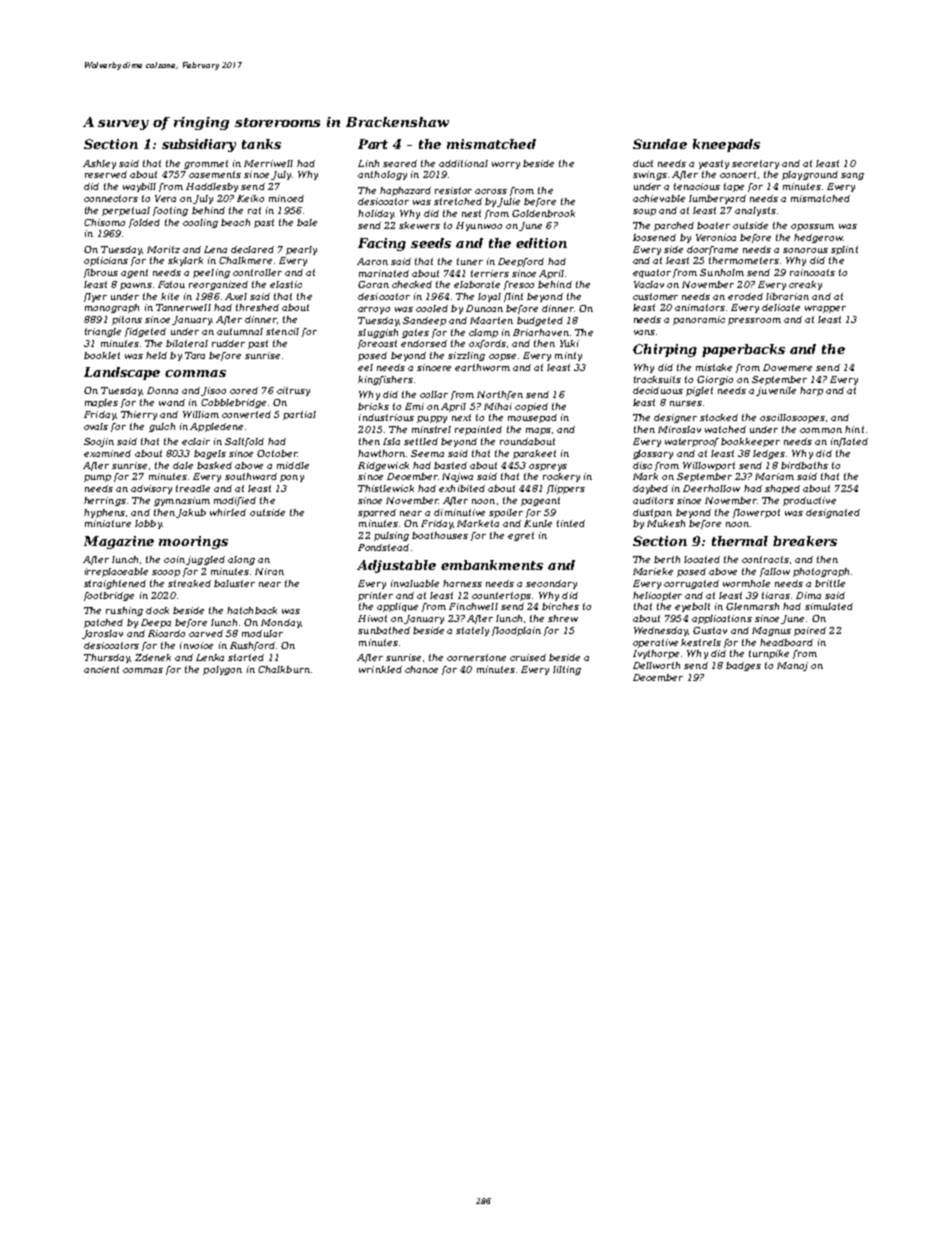 The image size is (952, 1233). Describe the element at coordinates (424, 343) in the screenshot. I see `endorsed` at that location.
